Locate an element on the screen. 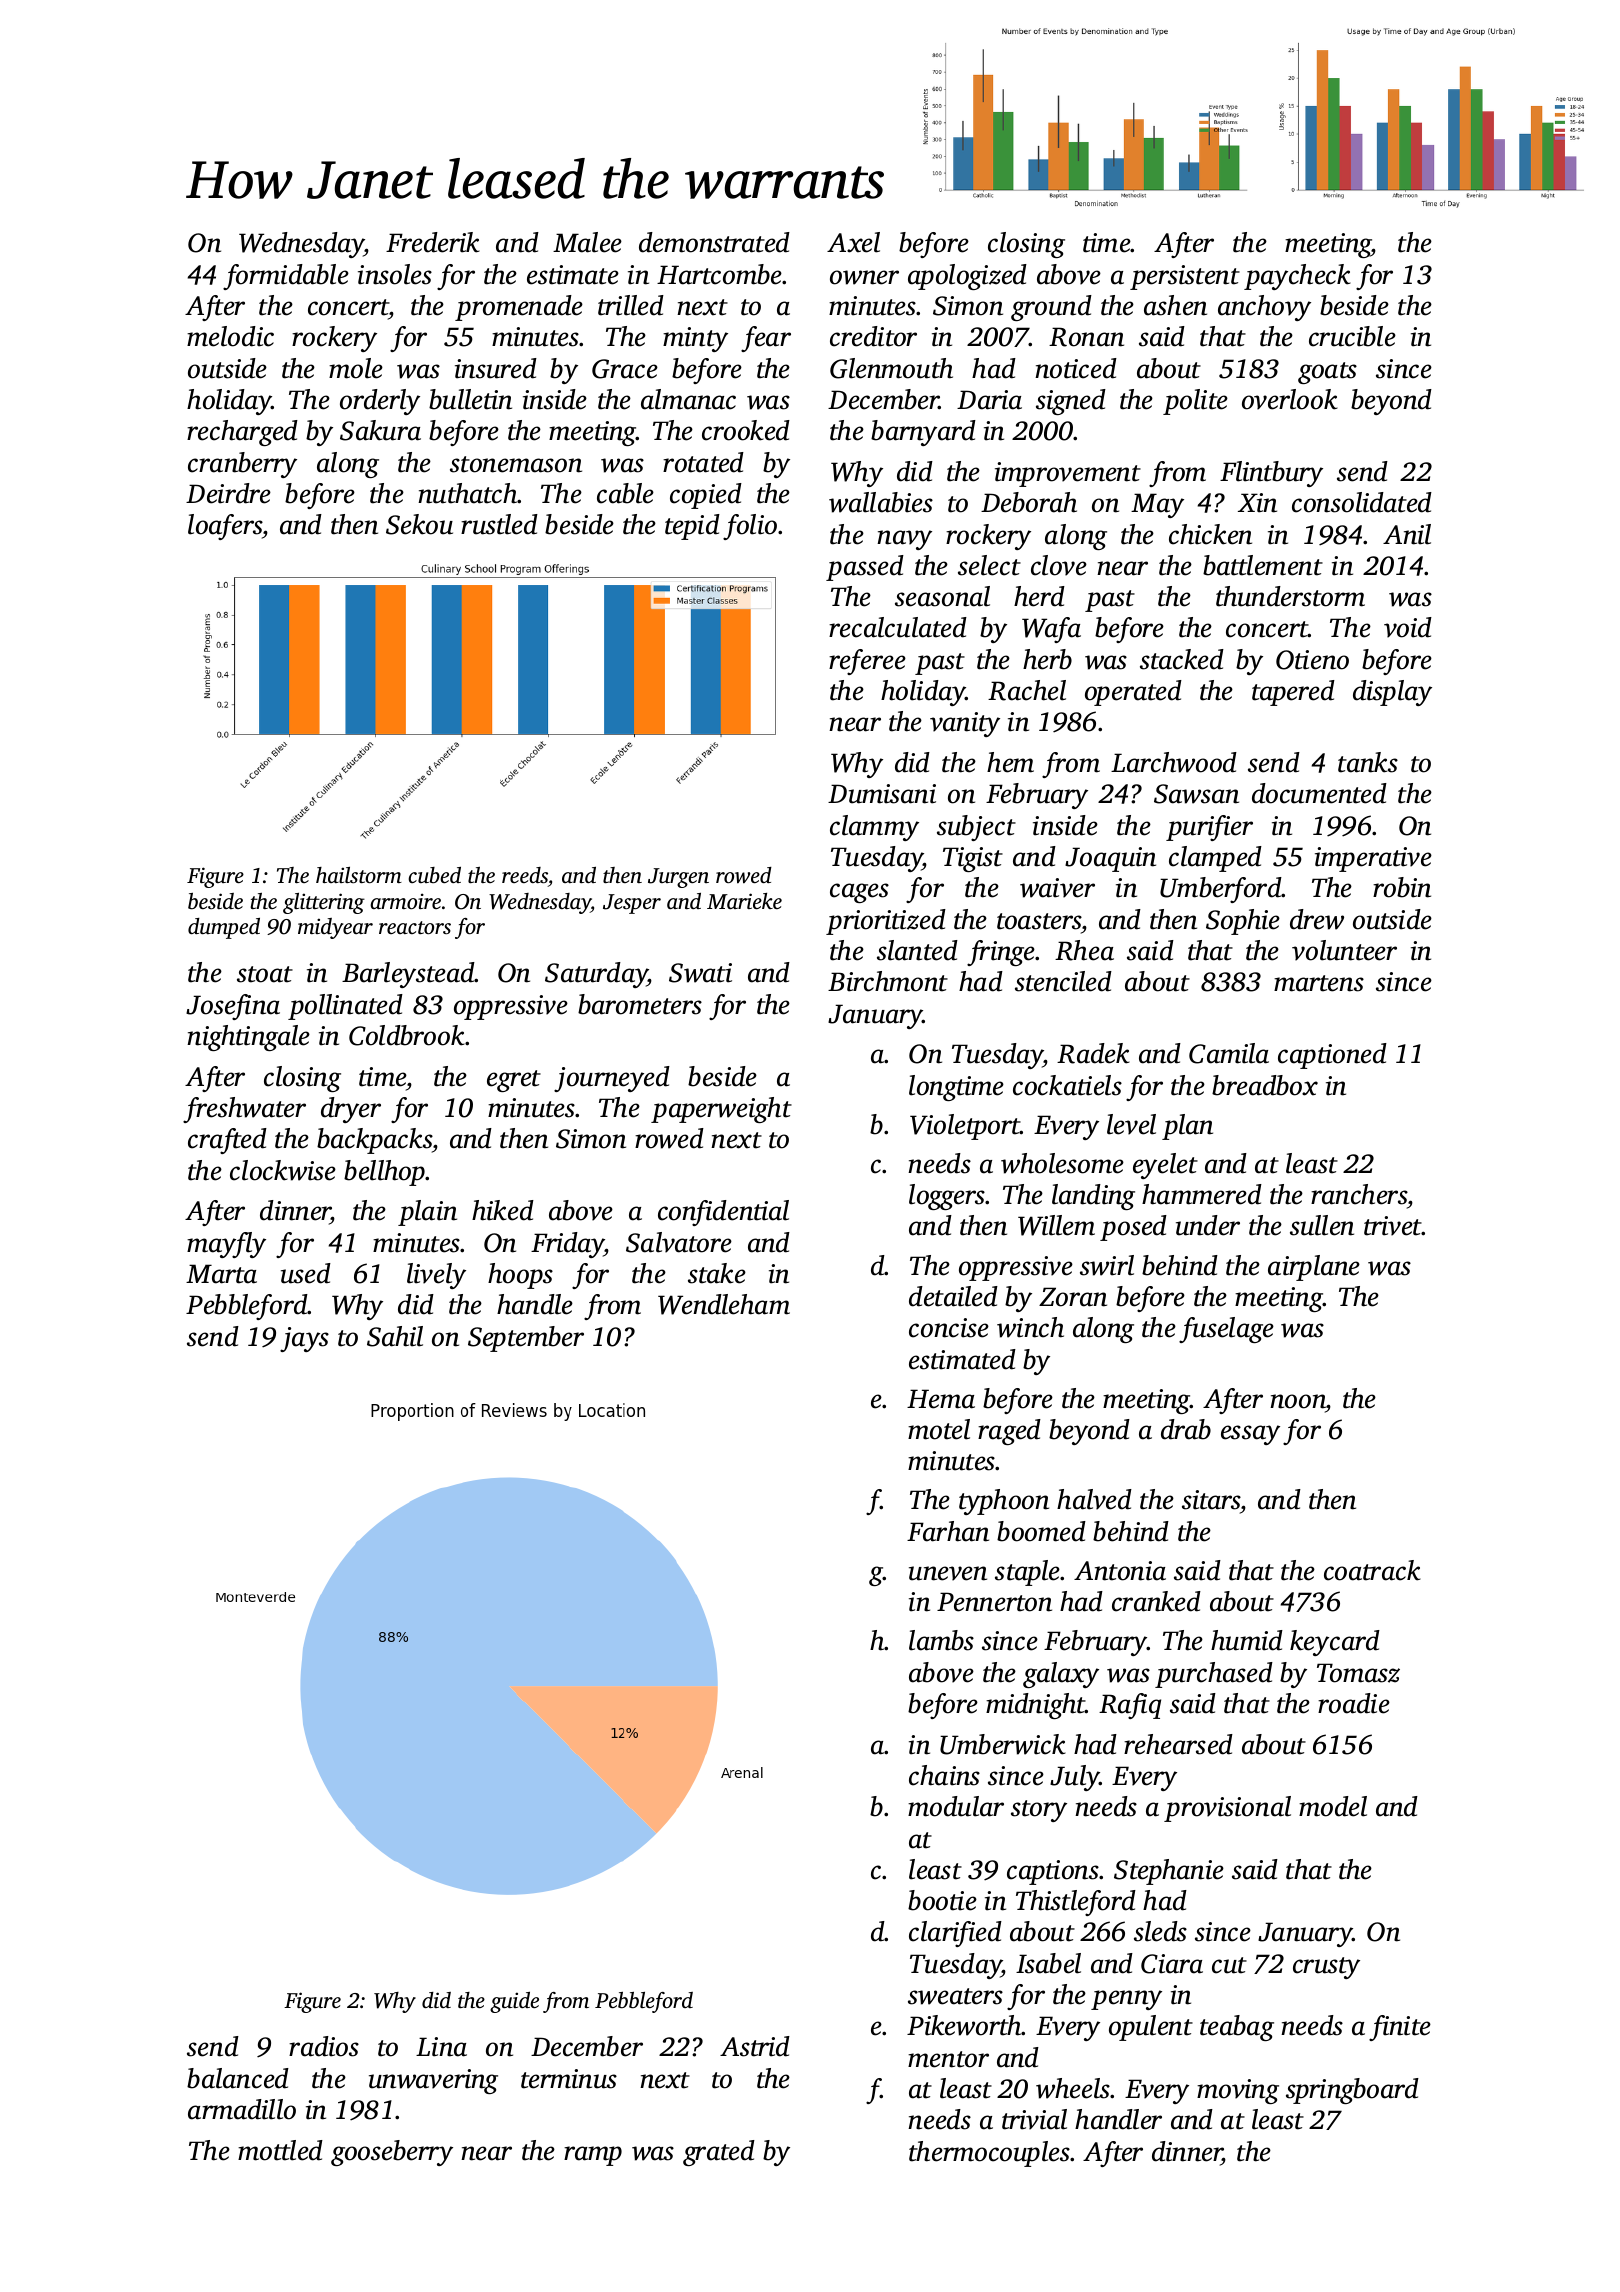 Image resolution: width=1620 pixels, height=2292 pixels. Marieke is located at coordinates (744, 901).
